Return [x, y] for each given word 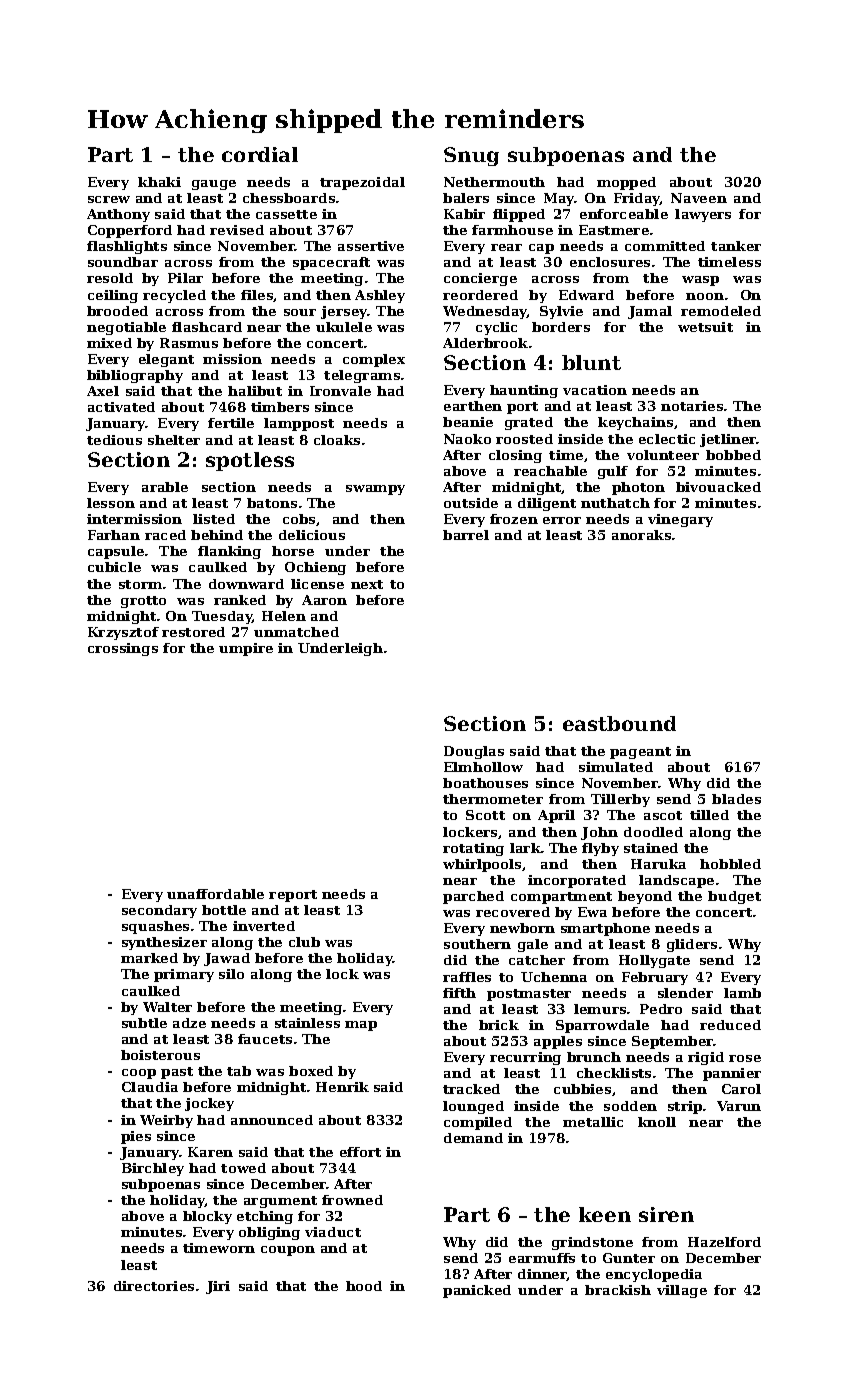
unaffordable [215, 894]
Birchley [153, 1169]
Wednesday [485, 312]
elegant [166, 360]
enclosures [610, 262]
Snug [471, 156]
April [556, 816]
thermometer [493, 799]
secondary [159, 911]
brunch [594, 1057]
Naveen [699, 198]
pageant [640, 753]
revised [237, 230]
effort [360, 1152]
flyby [600, 849]
